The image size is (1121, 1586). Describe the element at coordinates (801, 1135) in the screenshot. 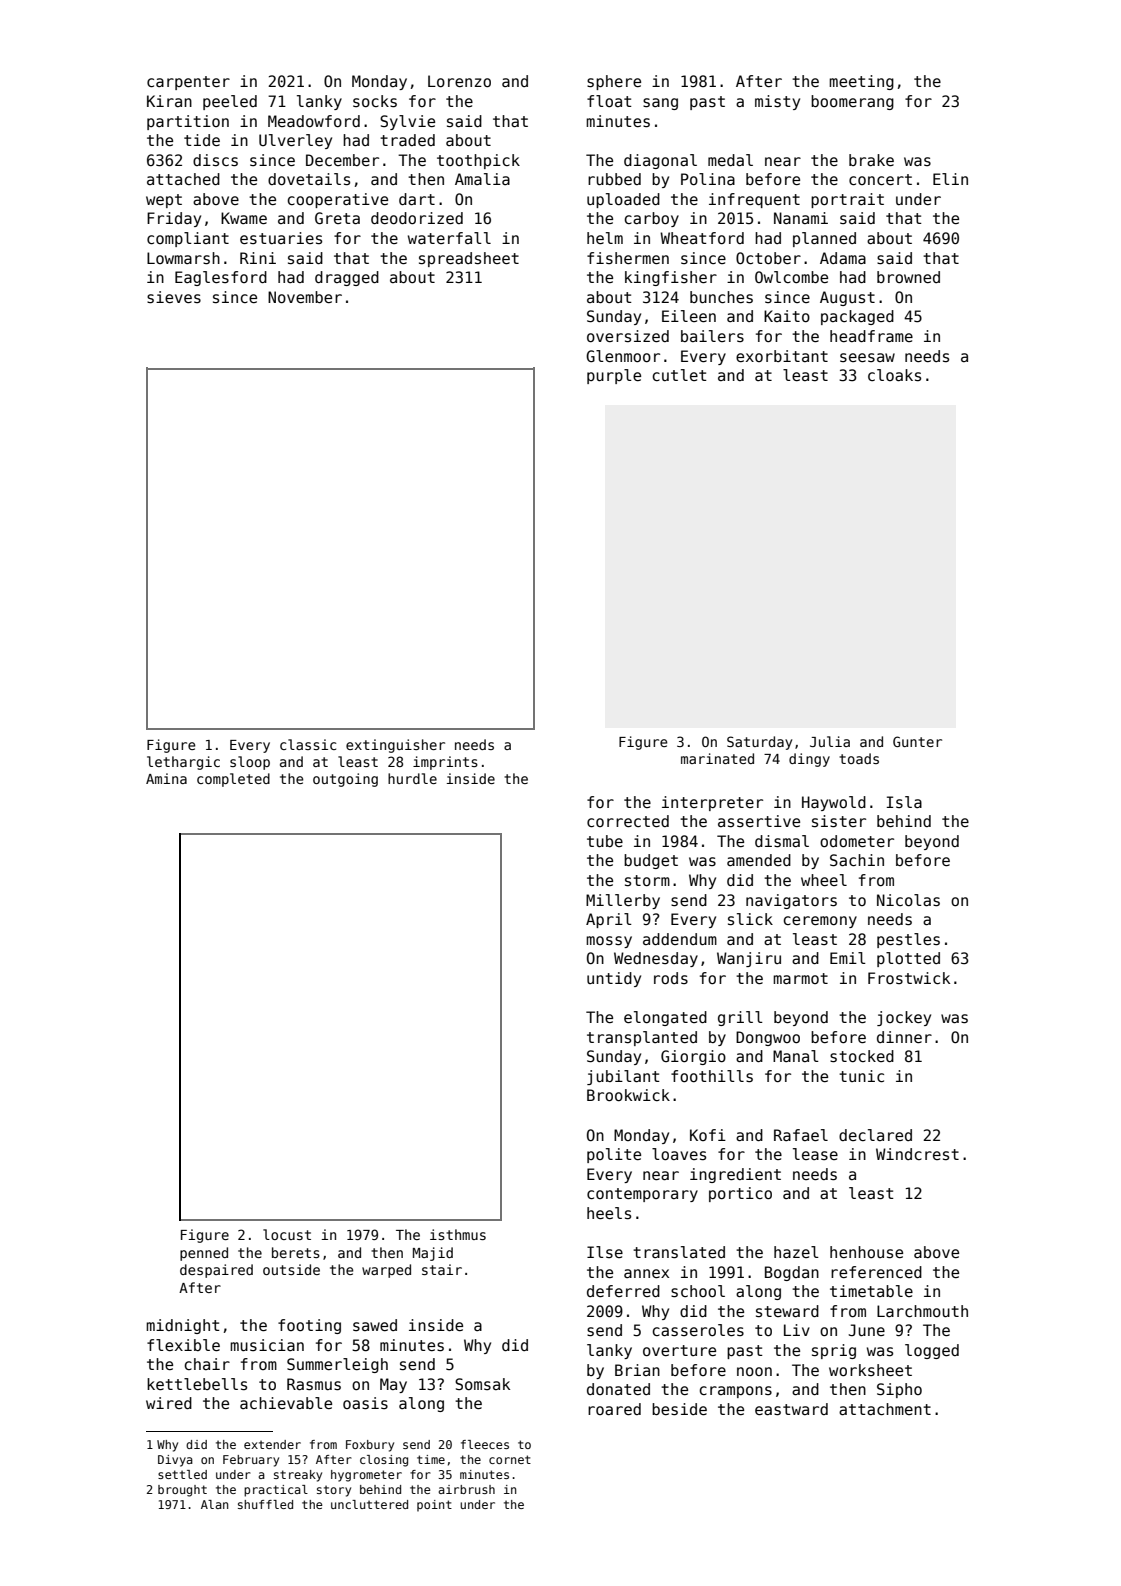

I see `Rafael` at that location.
